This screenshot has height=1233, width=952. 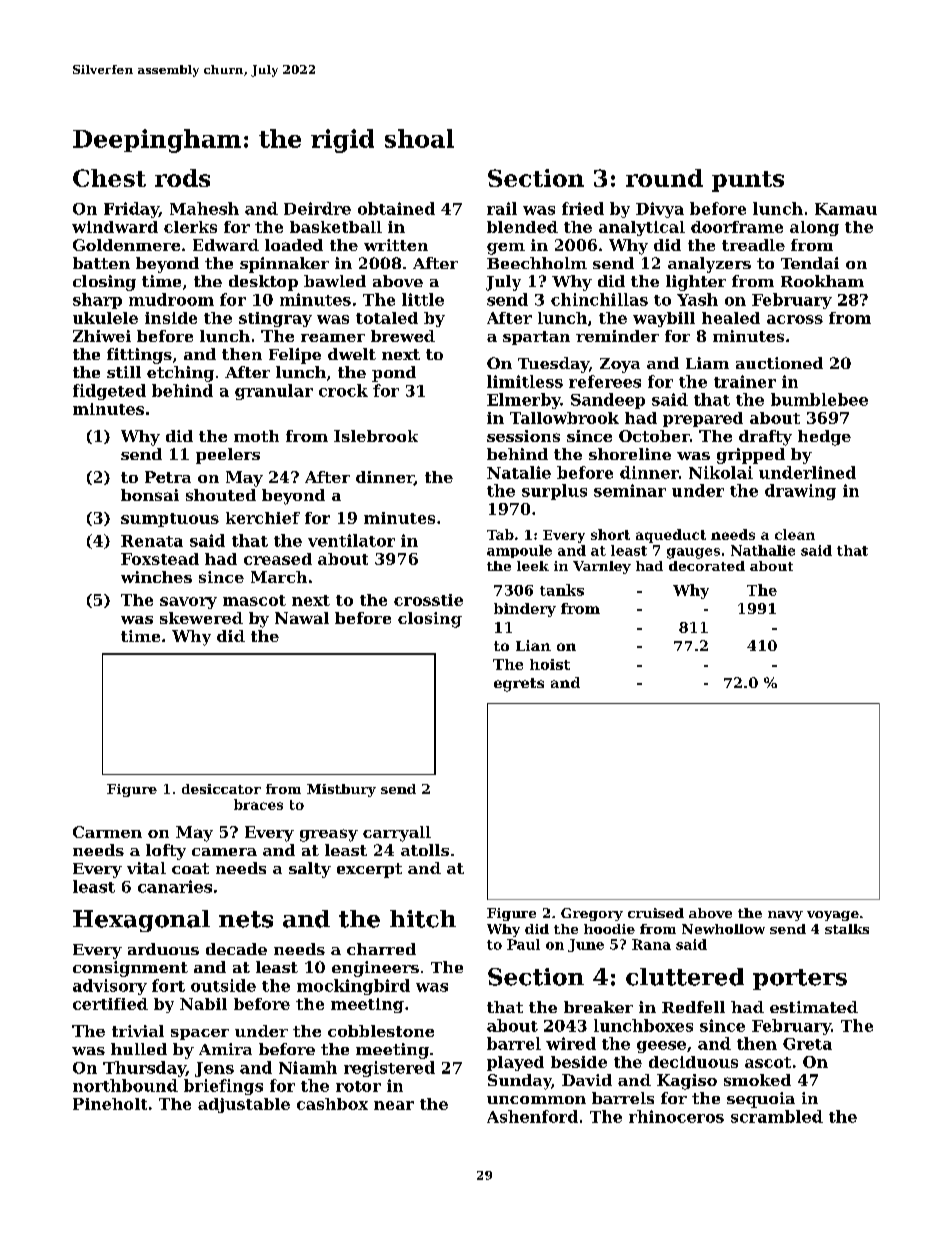 I want to click on Mahesh, so click(x=204, y=208).
